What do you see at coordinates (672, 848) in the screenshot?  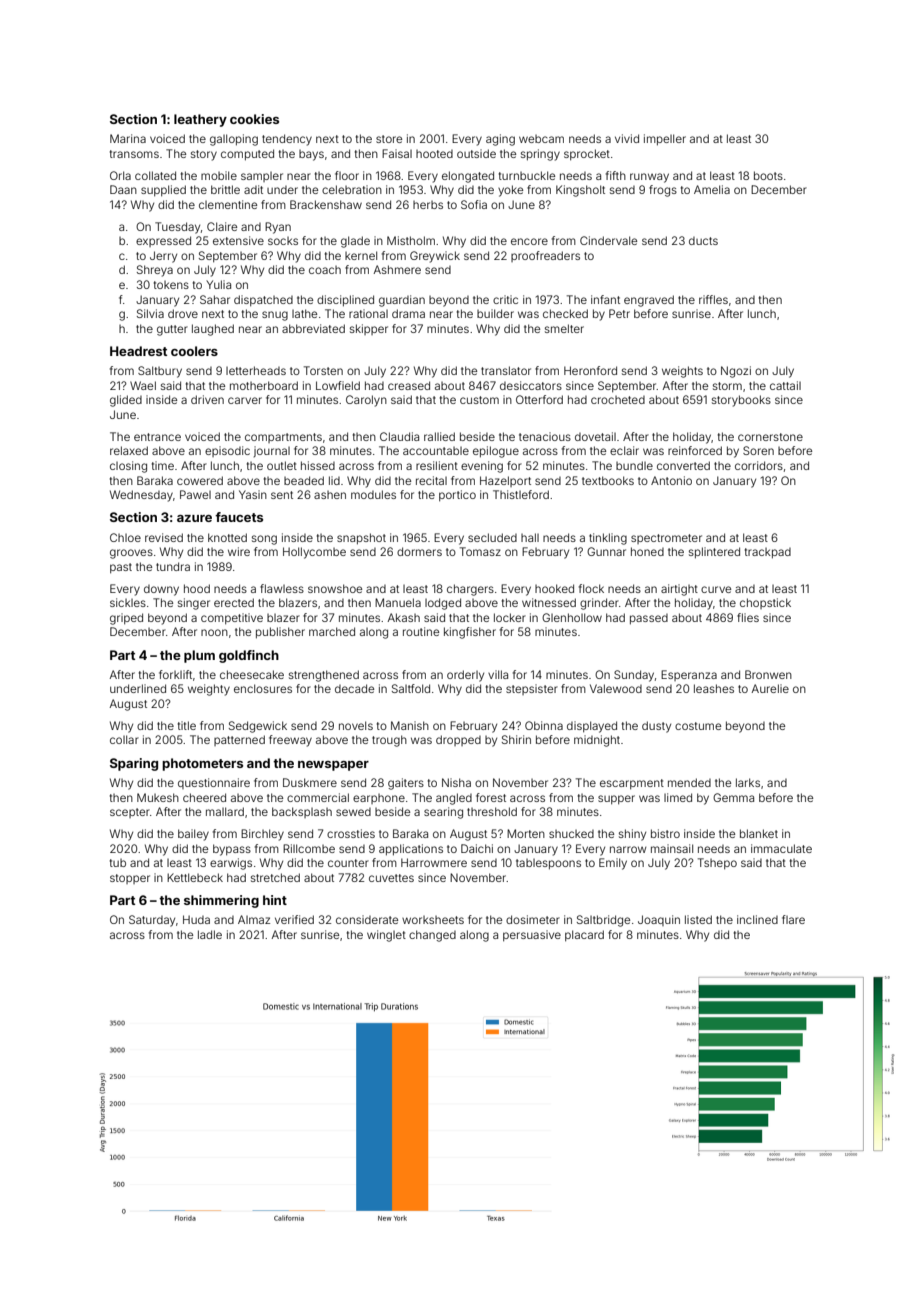 I see `mainsail` at bounding box center [672, 848].
